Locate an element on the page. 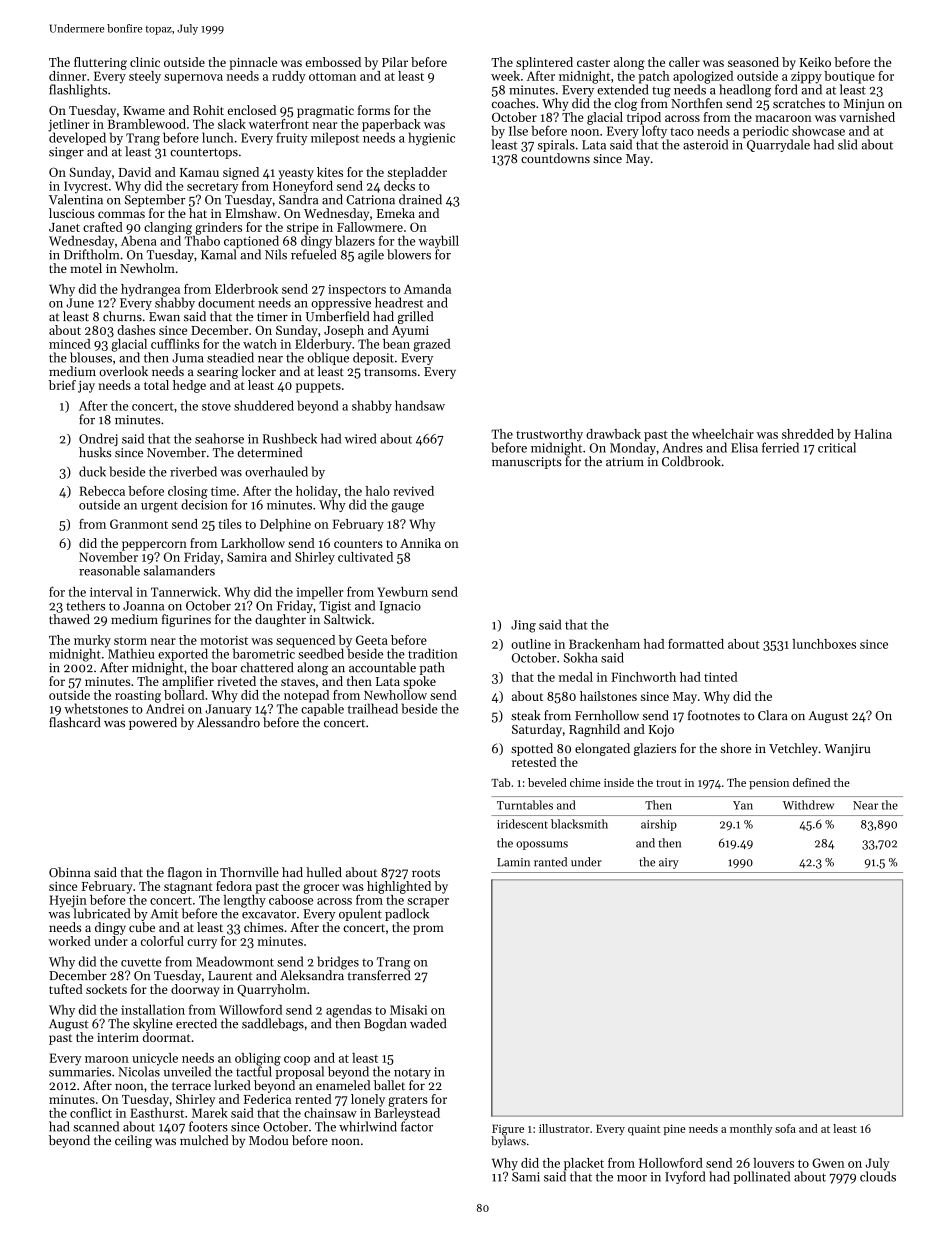  illustrator is located at coordinates (564, 1128).
